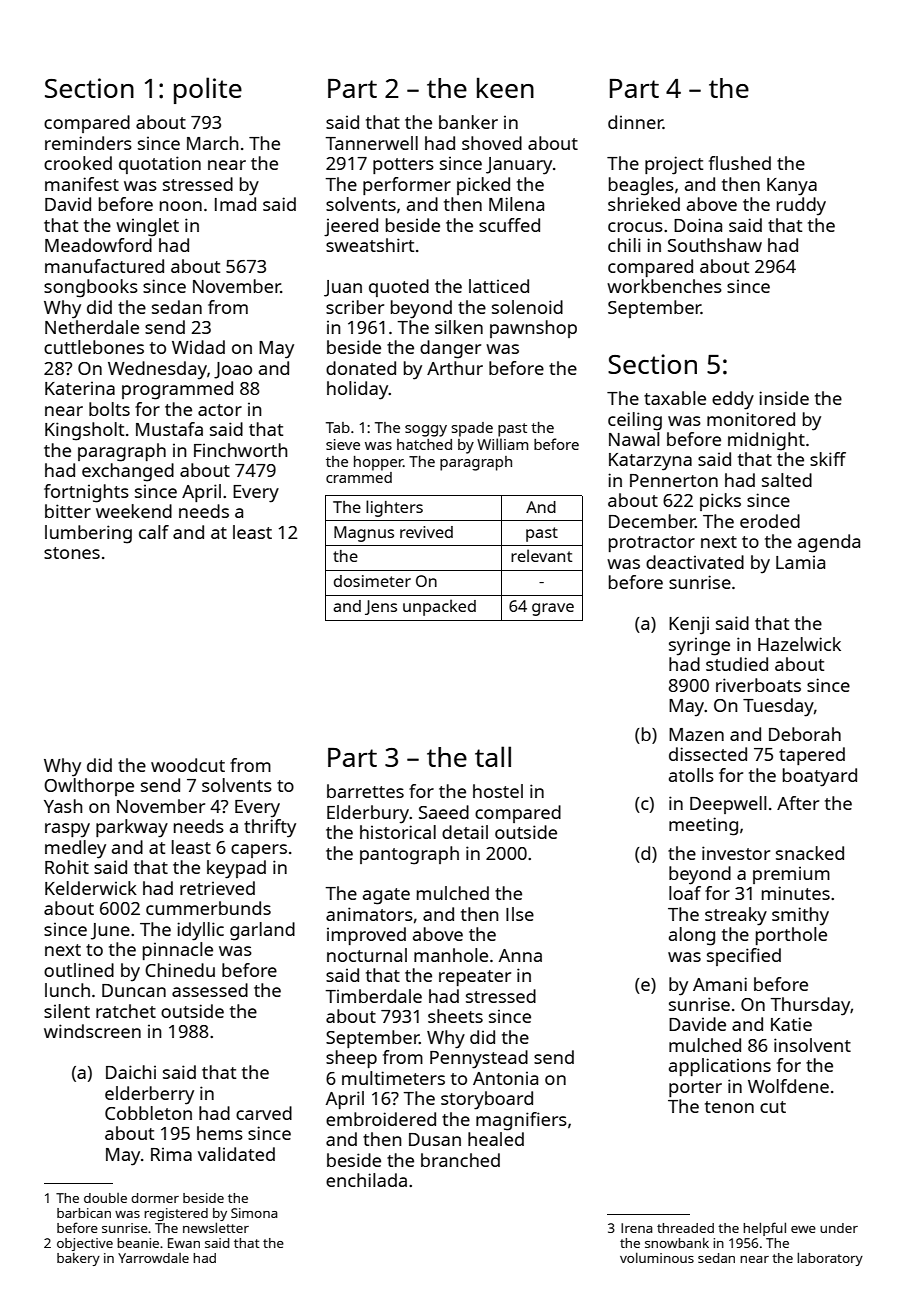 This document has height=1316, width=908. I want to click on keen, so click(505, 88).
